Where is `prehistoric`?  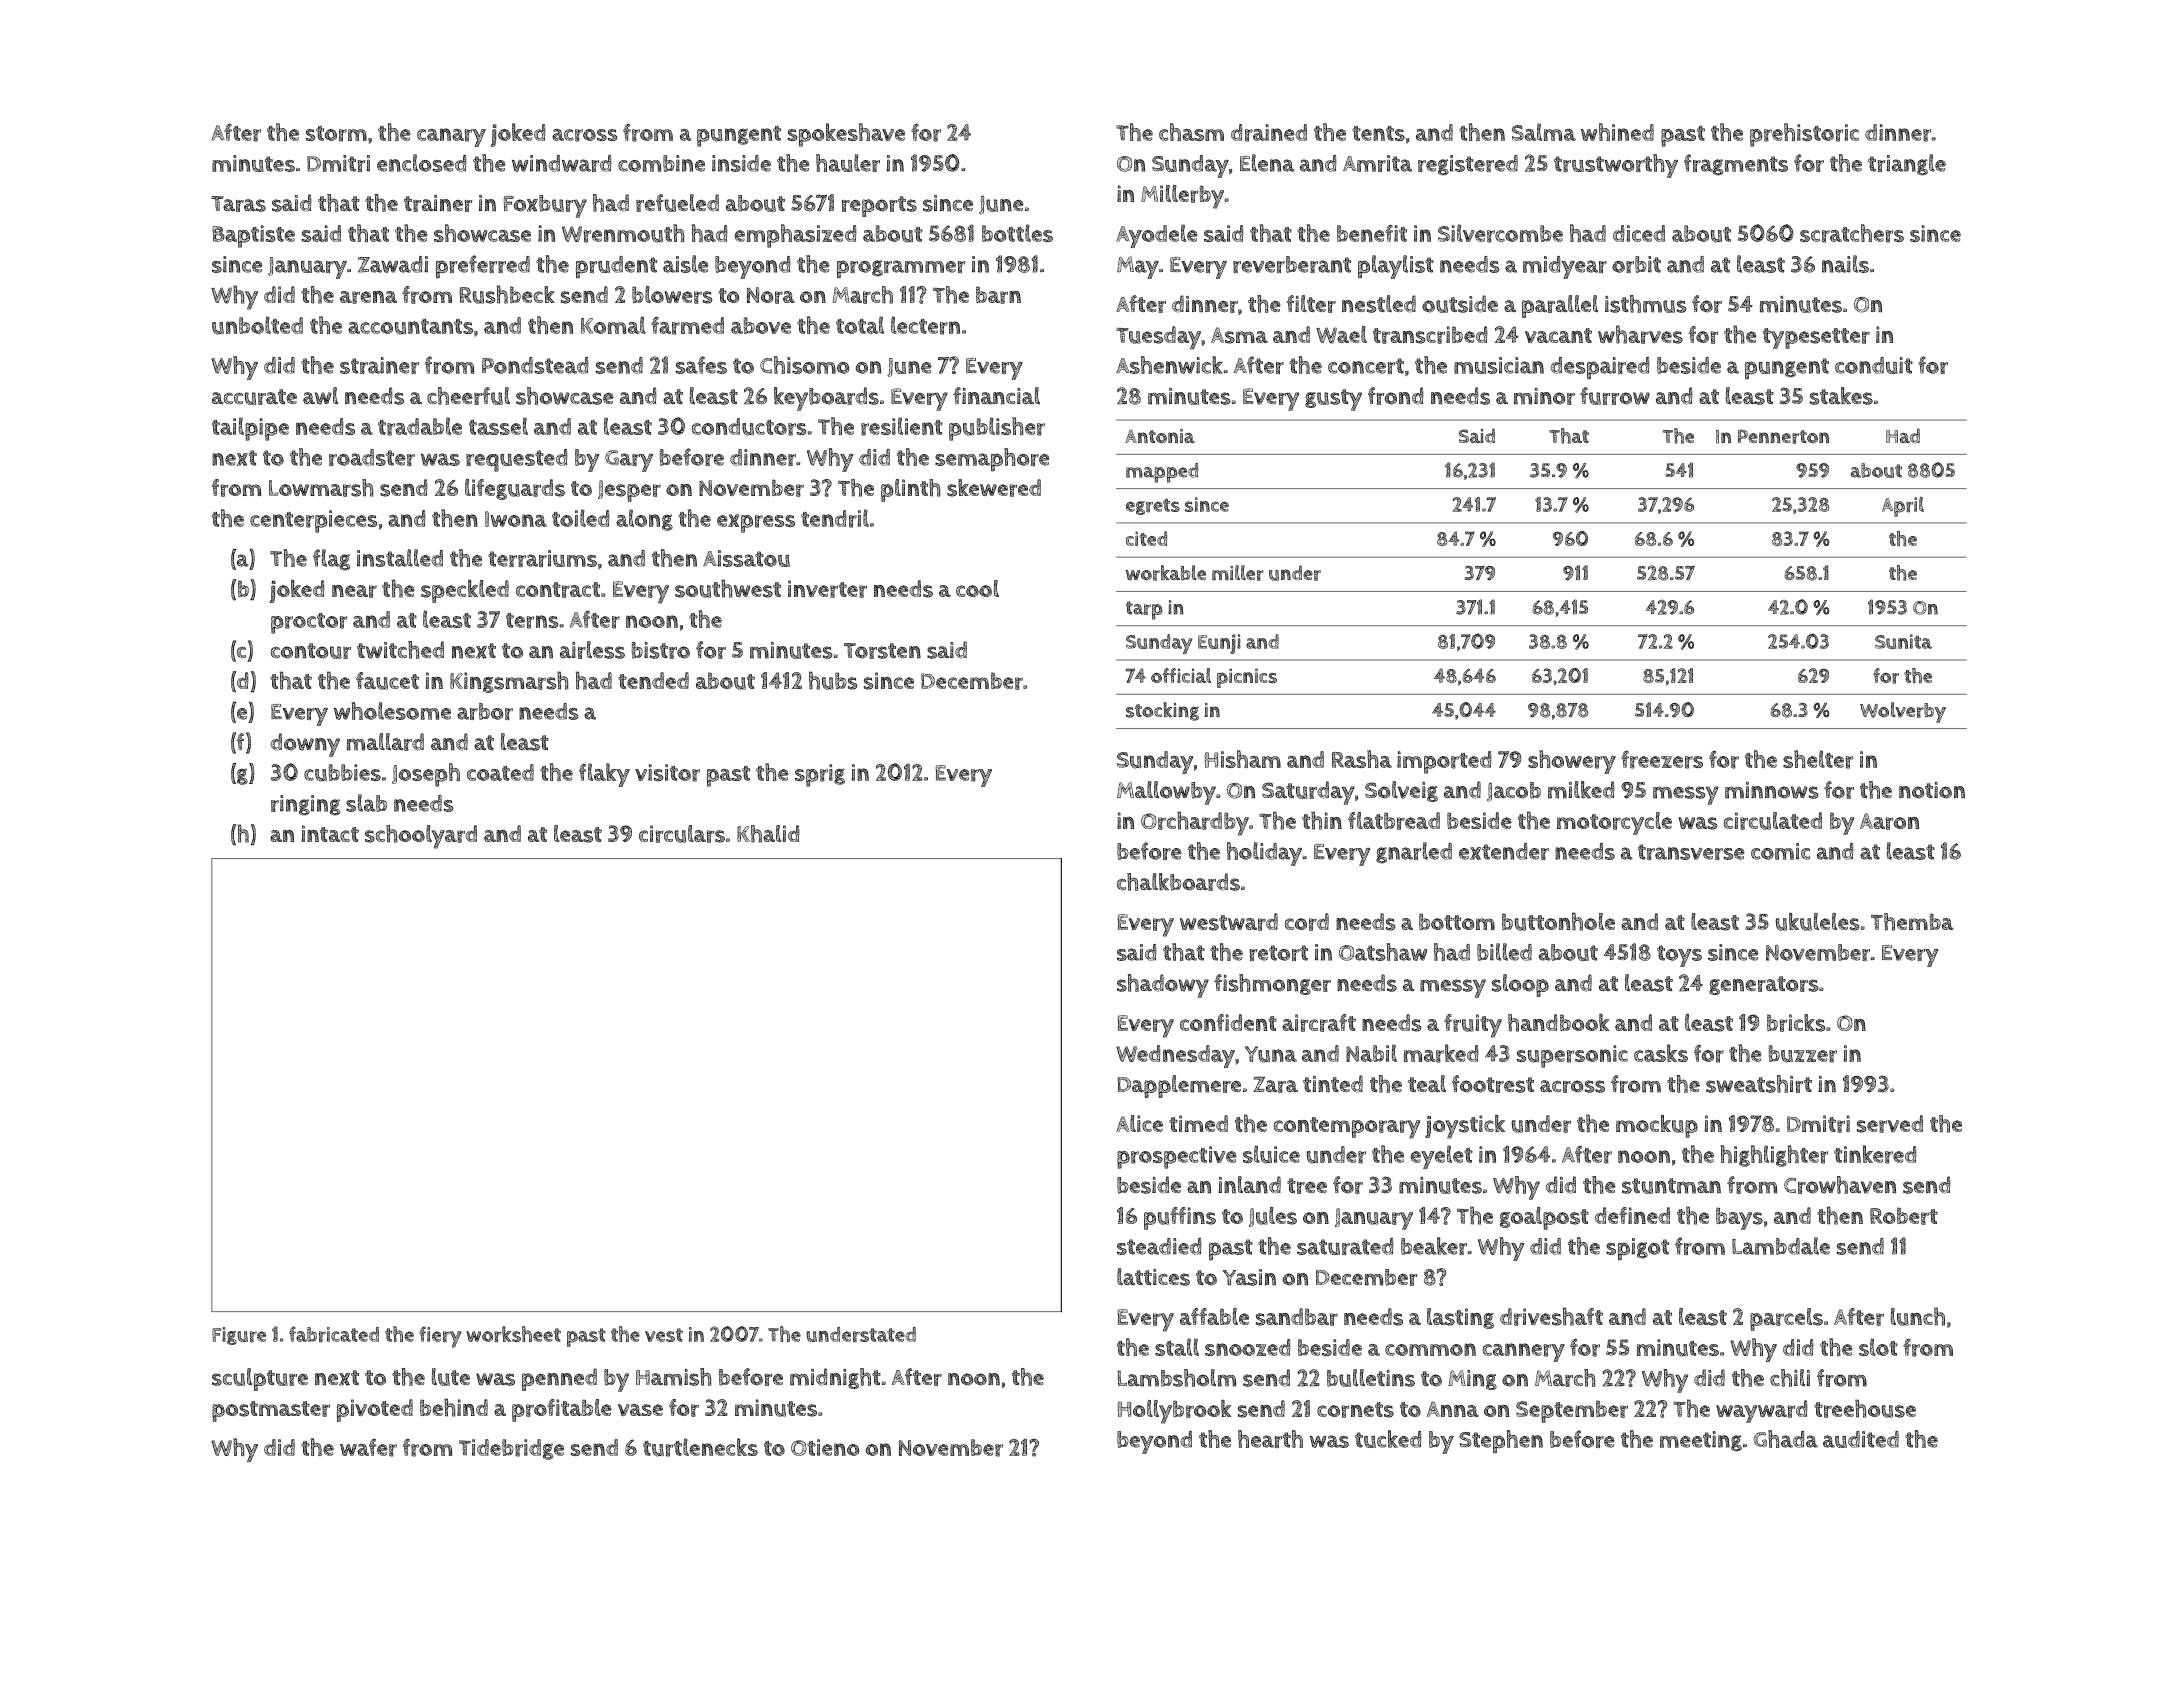
prehistoric is located at coordinates (1804, 135).
